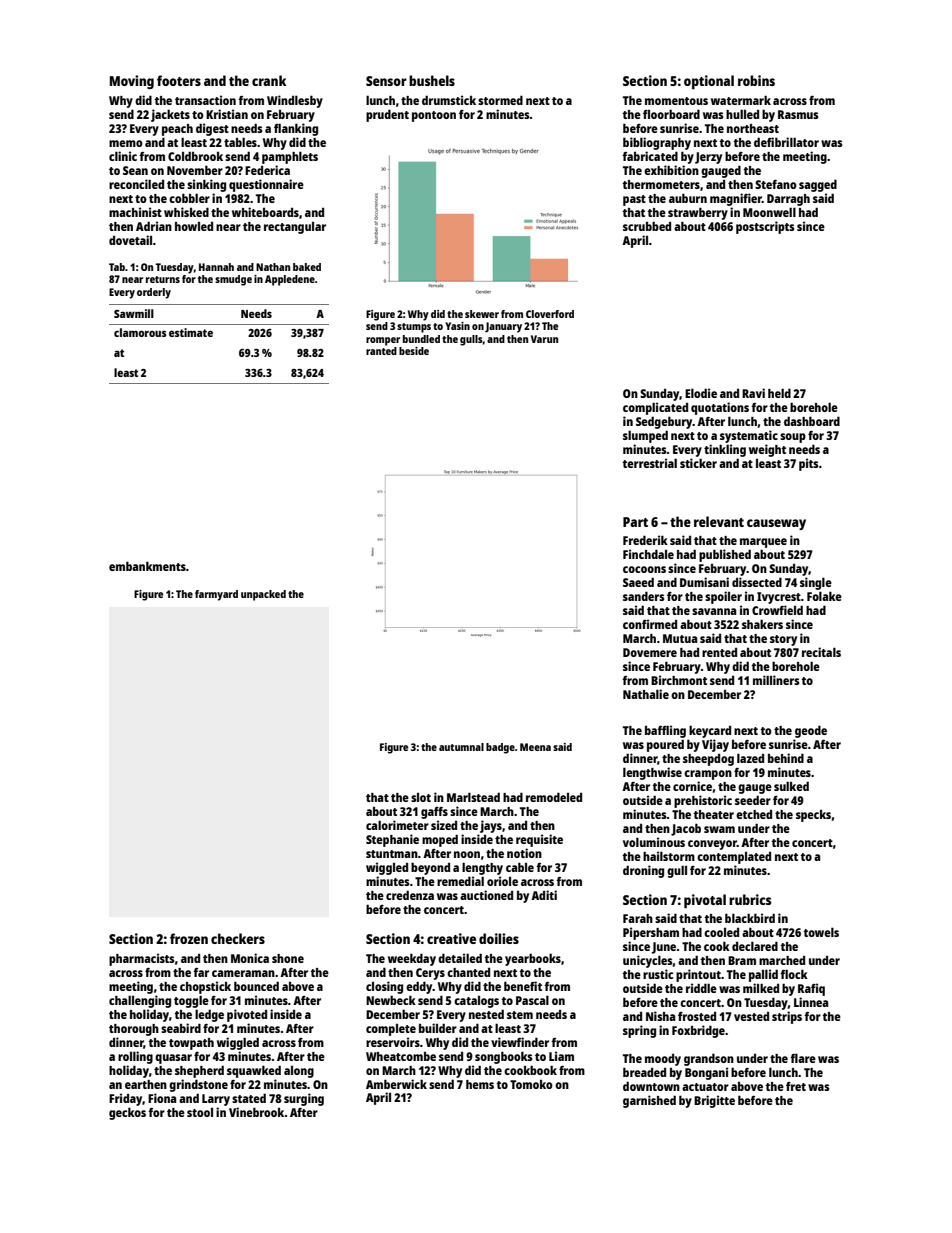 This screenshot has width=952, height=1233. What do you see at coordinates (750, 899) in the screenshot?
I see `rubrics` at bounding box center [750, 899].
